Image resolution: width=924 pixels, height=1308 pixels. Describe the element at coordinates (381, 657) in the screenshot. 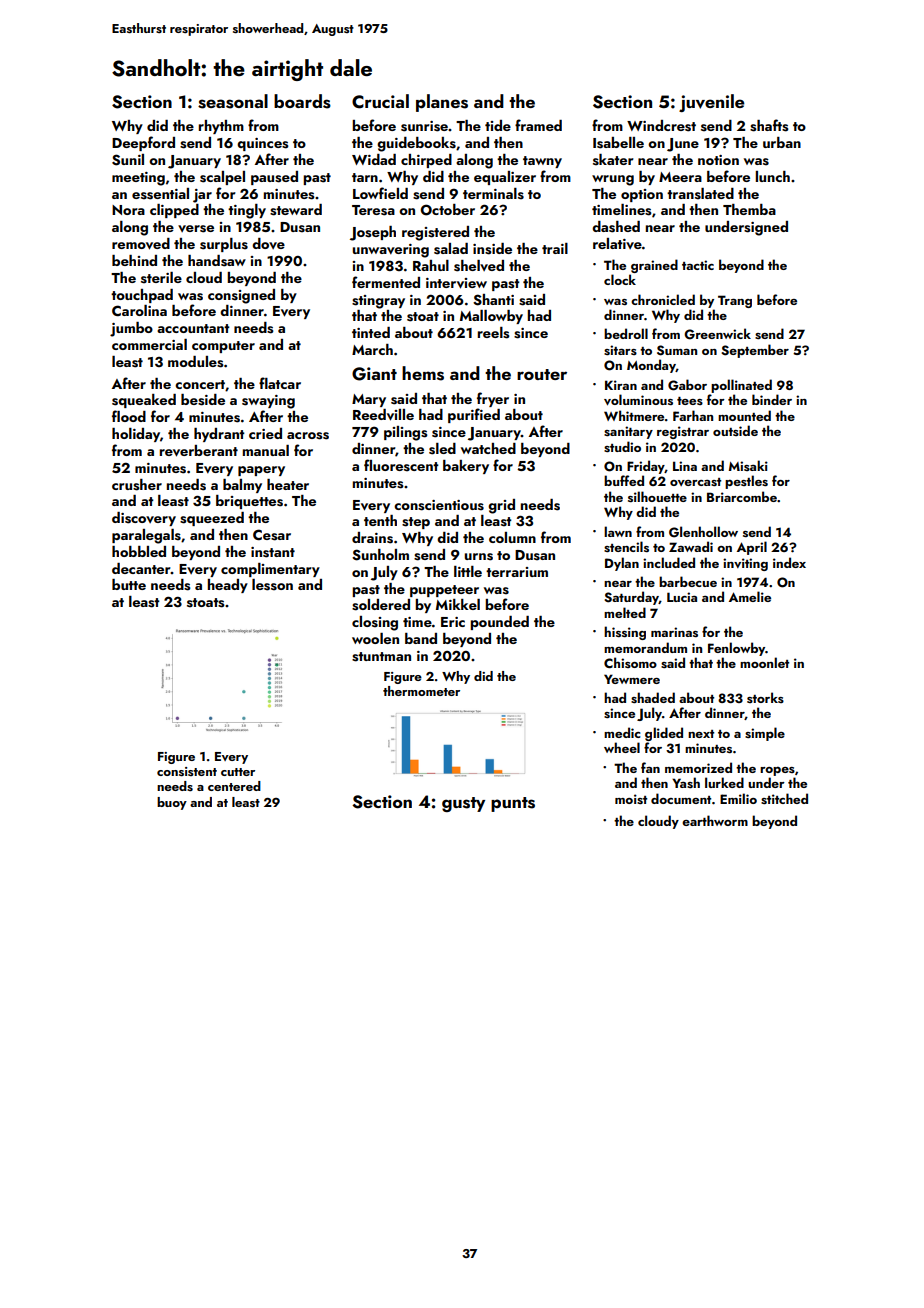

I see `stuntman` at that location.
